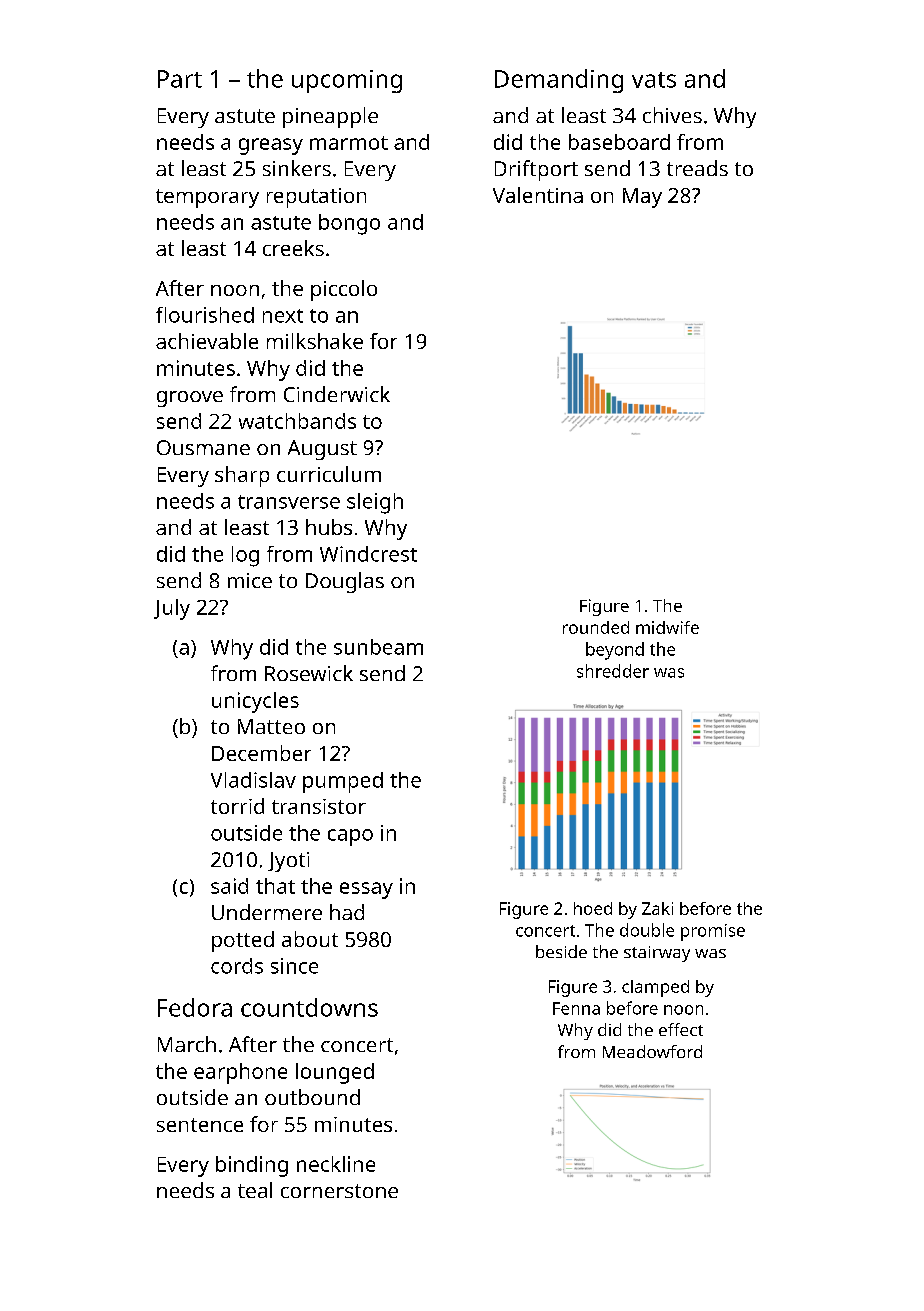 The height and width of the screenshot is (1311, 924). I want to click on unicycles, so click(255, 702).
